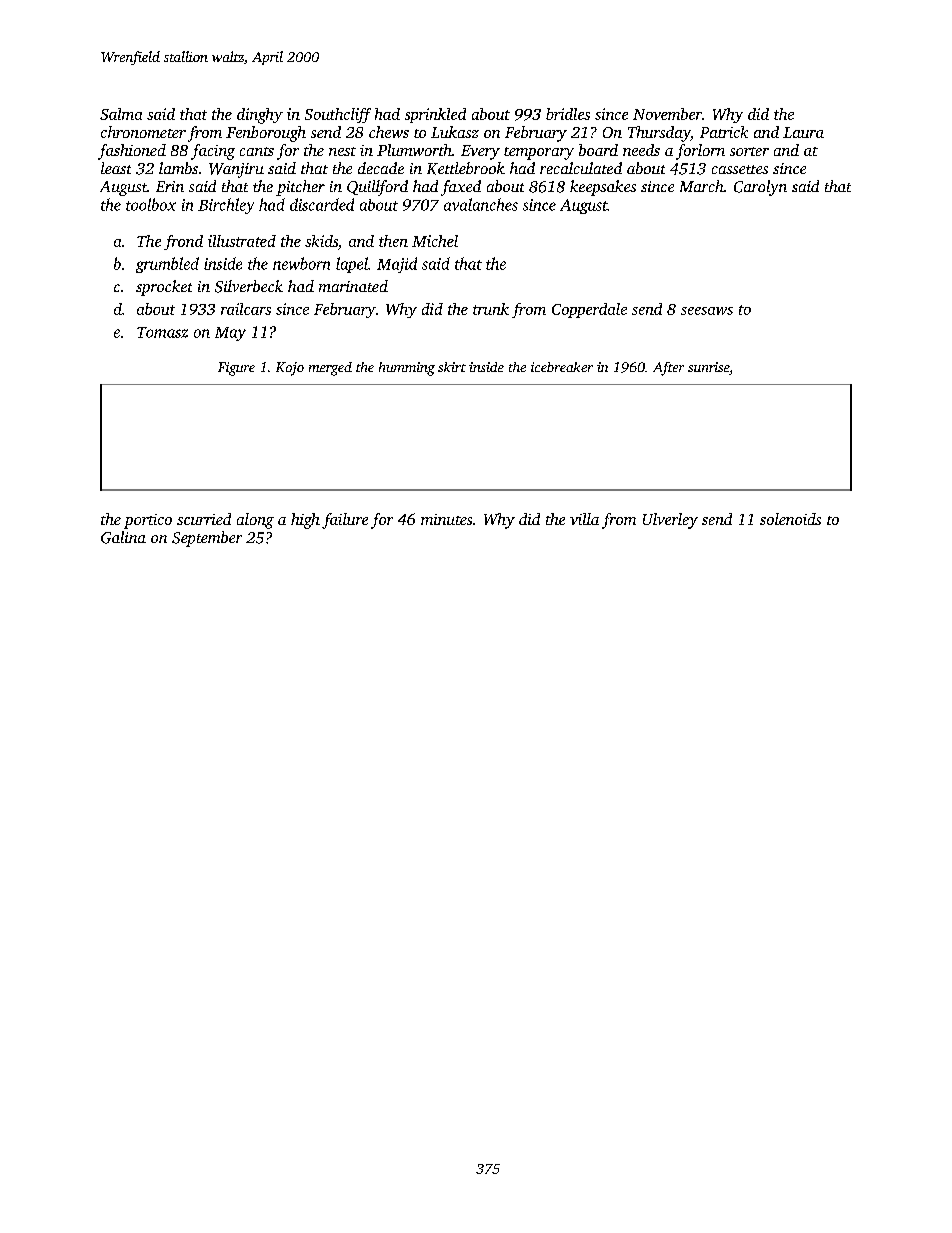  What do you see at coordinates (760, 188) in the screenshot?
I see `Carolyn` at bounding box center [760, 188].
